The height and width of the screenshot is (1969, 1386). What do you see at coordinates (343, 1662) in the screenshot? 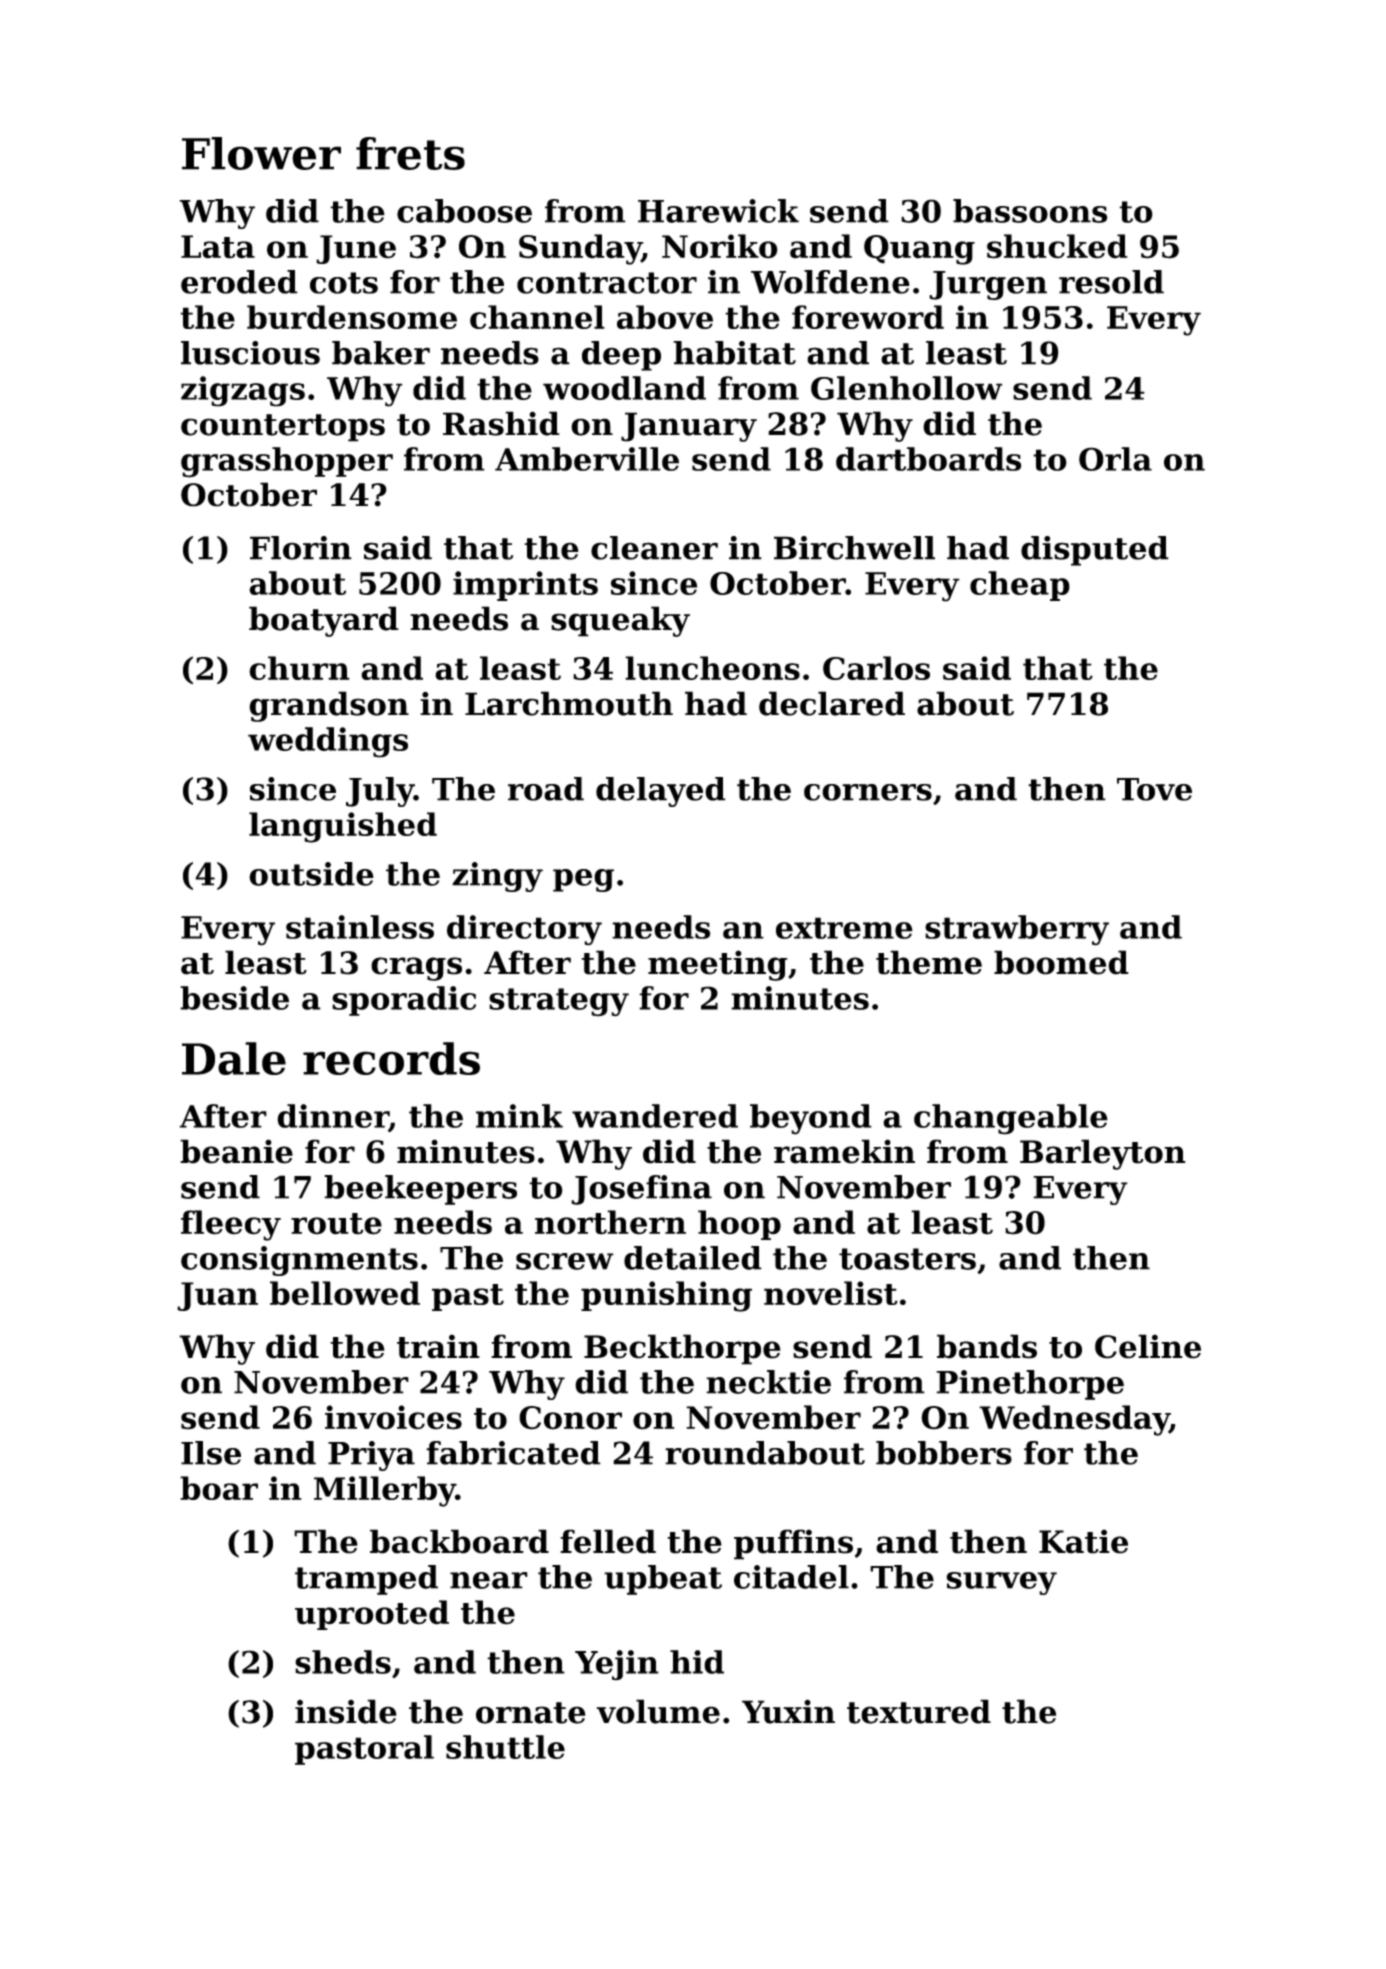
I see `sheds` at bounding box center [343, 1662].
